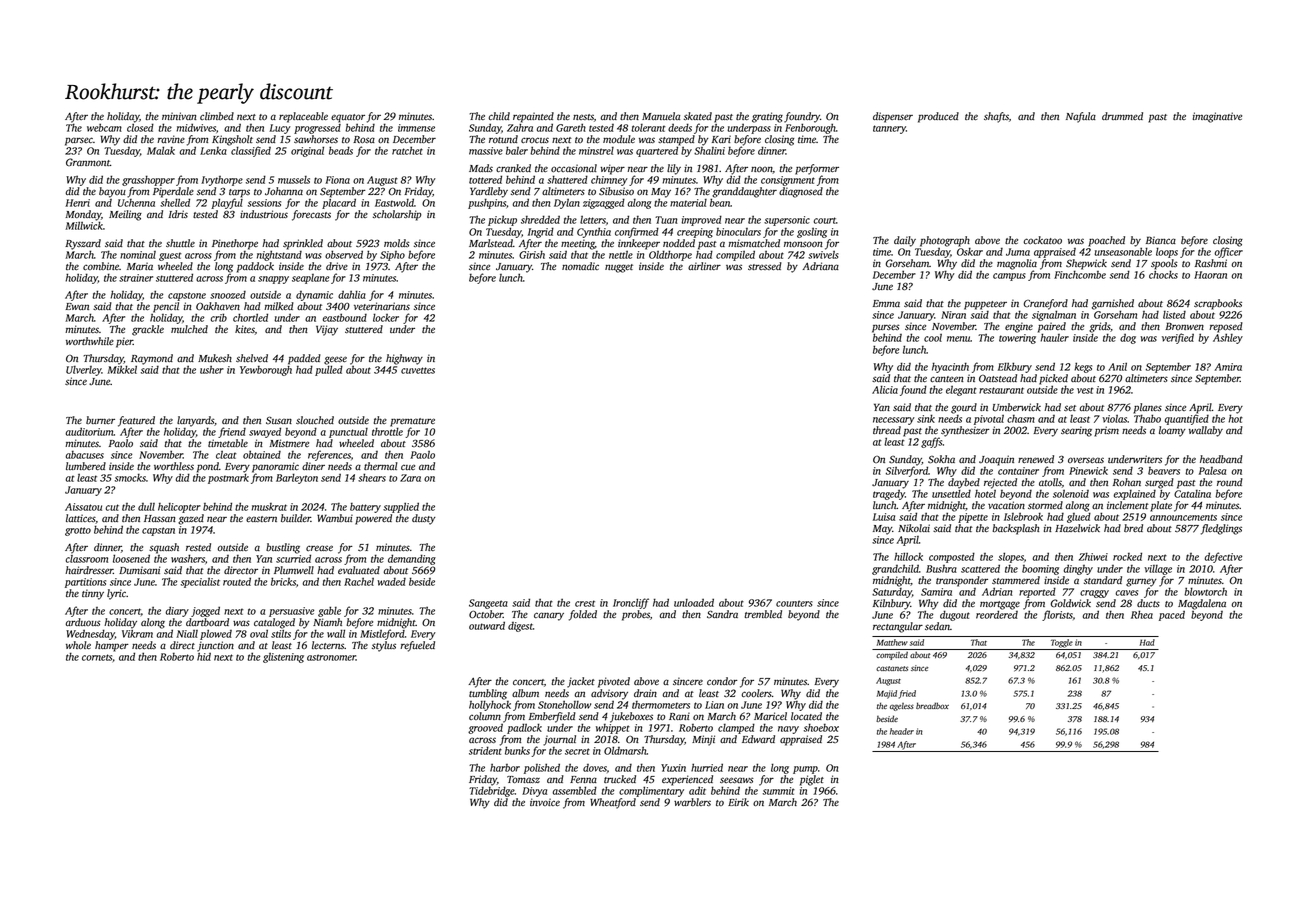  Describe the element at coordinates (613, 803) in the document. I see `Wheatford` at that location.
